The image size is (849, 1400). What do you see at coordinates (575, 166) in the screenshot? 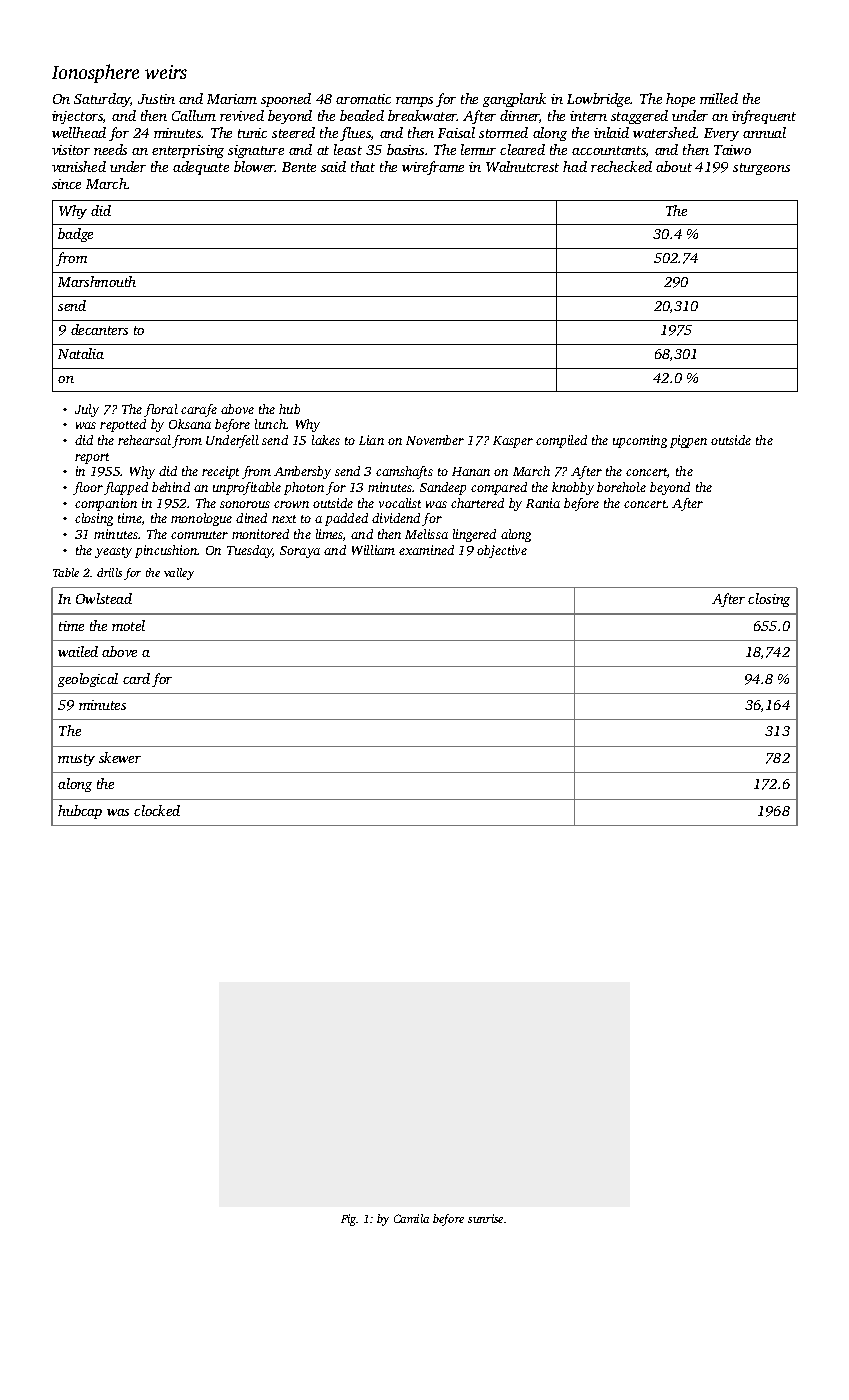
I see `had` at bounding box center [575, 166].
